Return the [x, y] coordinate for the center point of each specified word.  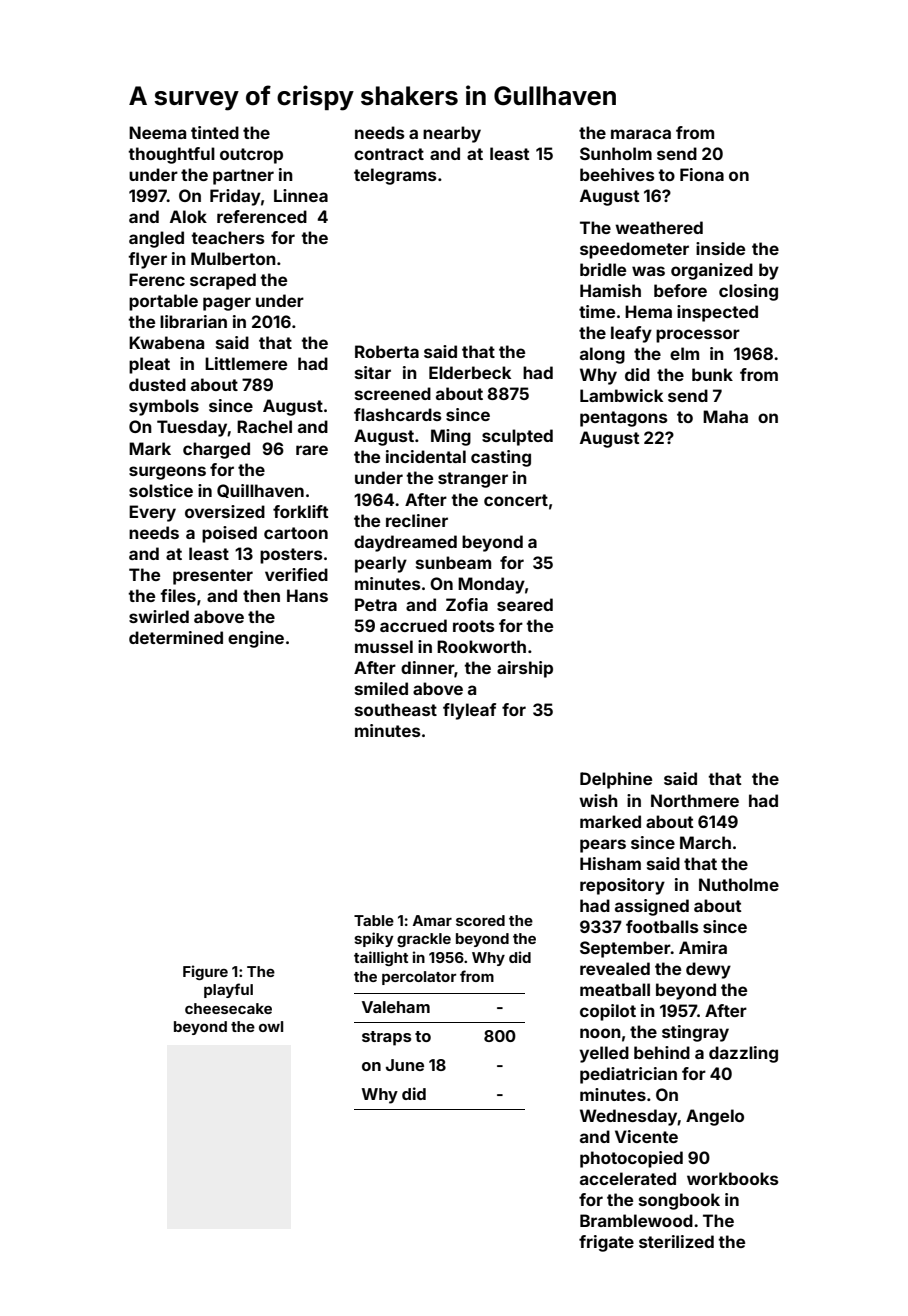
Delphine [616, 780]
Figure [205, 972]
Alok [188, 216]
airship [525, 669]
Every [152, 513]
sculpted [517, 437]
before [680, 290]
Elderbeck [470, 372]
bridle [603, 269]
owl [271, 1026]
